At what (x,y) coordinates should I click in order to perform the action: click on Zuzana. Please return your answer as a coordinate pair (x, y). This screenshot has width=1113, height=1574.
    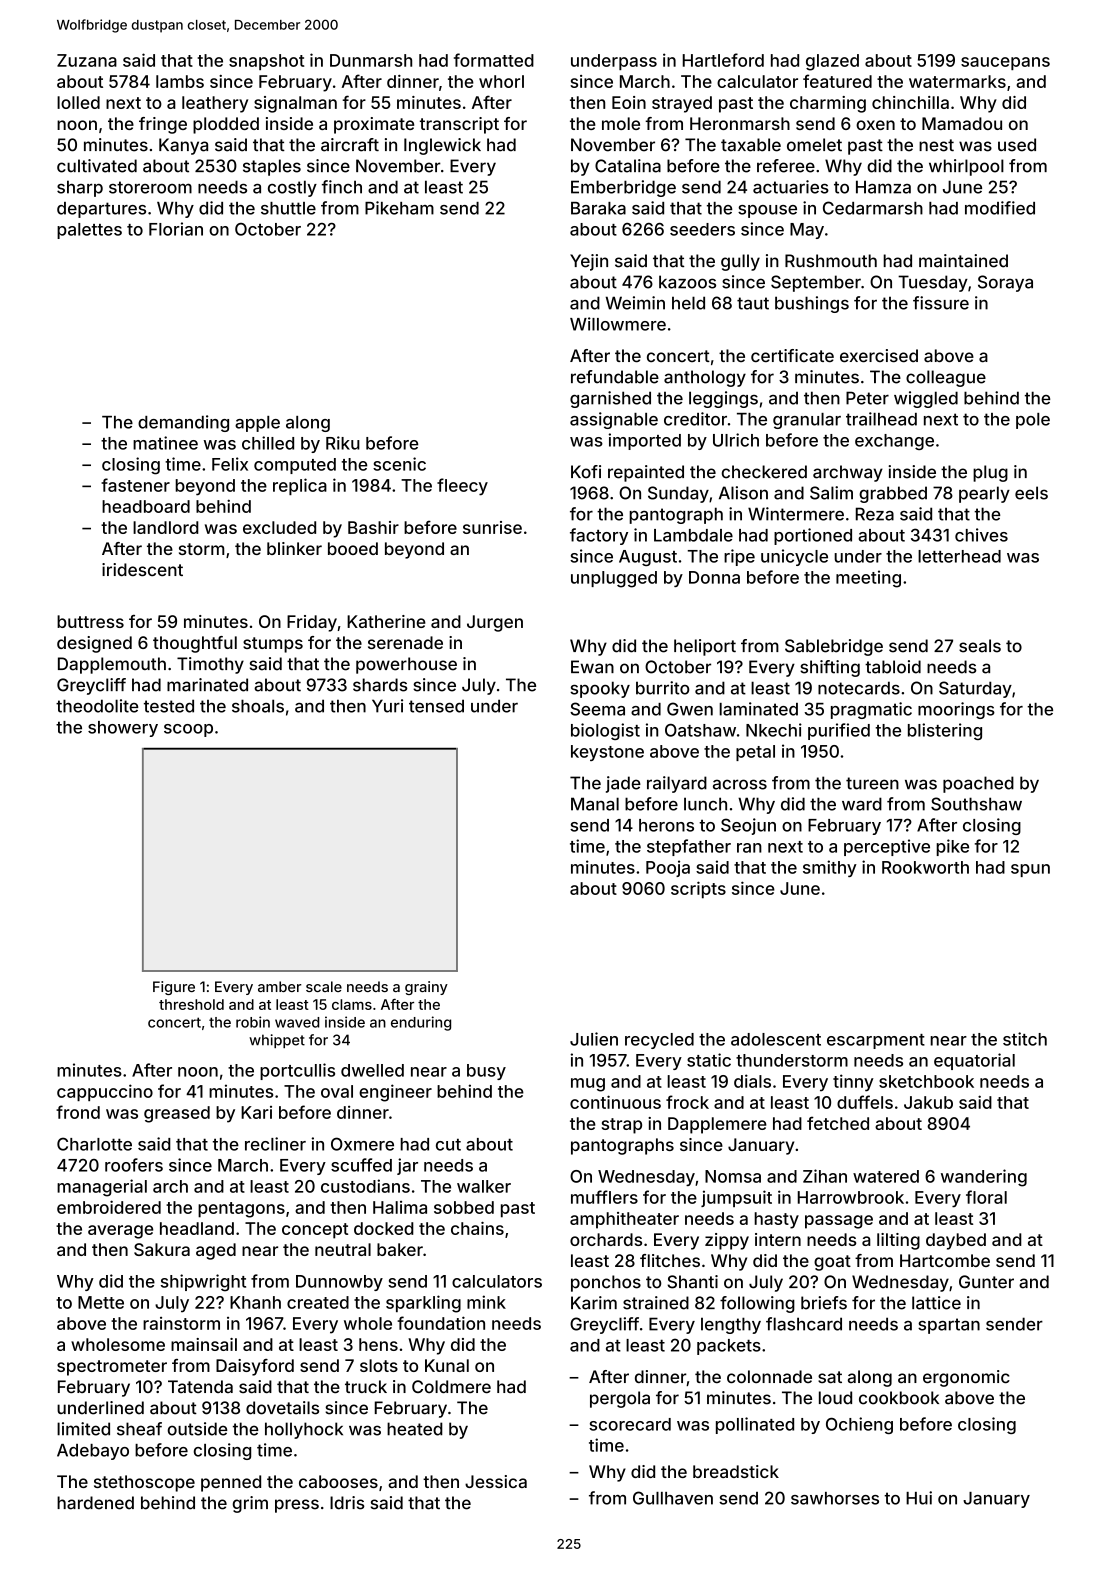
    Looking at the image, I should click on (87, 60).
